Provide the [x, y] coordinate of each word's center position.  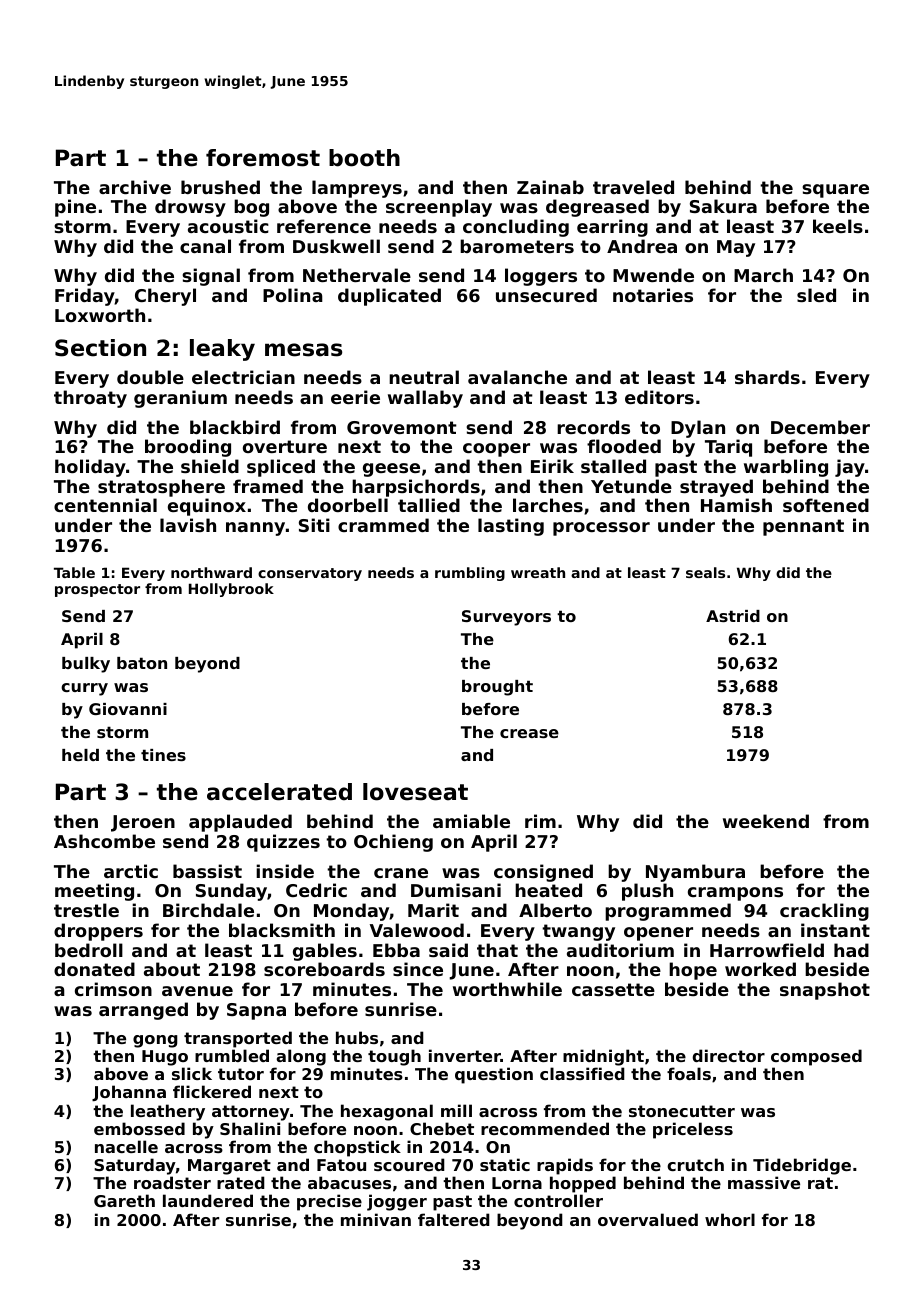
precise [329, 1202]
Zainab [550, 187]
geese [391, 470]
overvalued [648, 1219]
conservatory [310, 574]
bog [251, 208]
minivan [376, 1219]
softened [826, 505]
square [835, 191]
